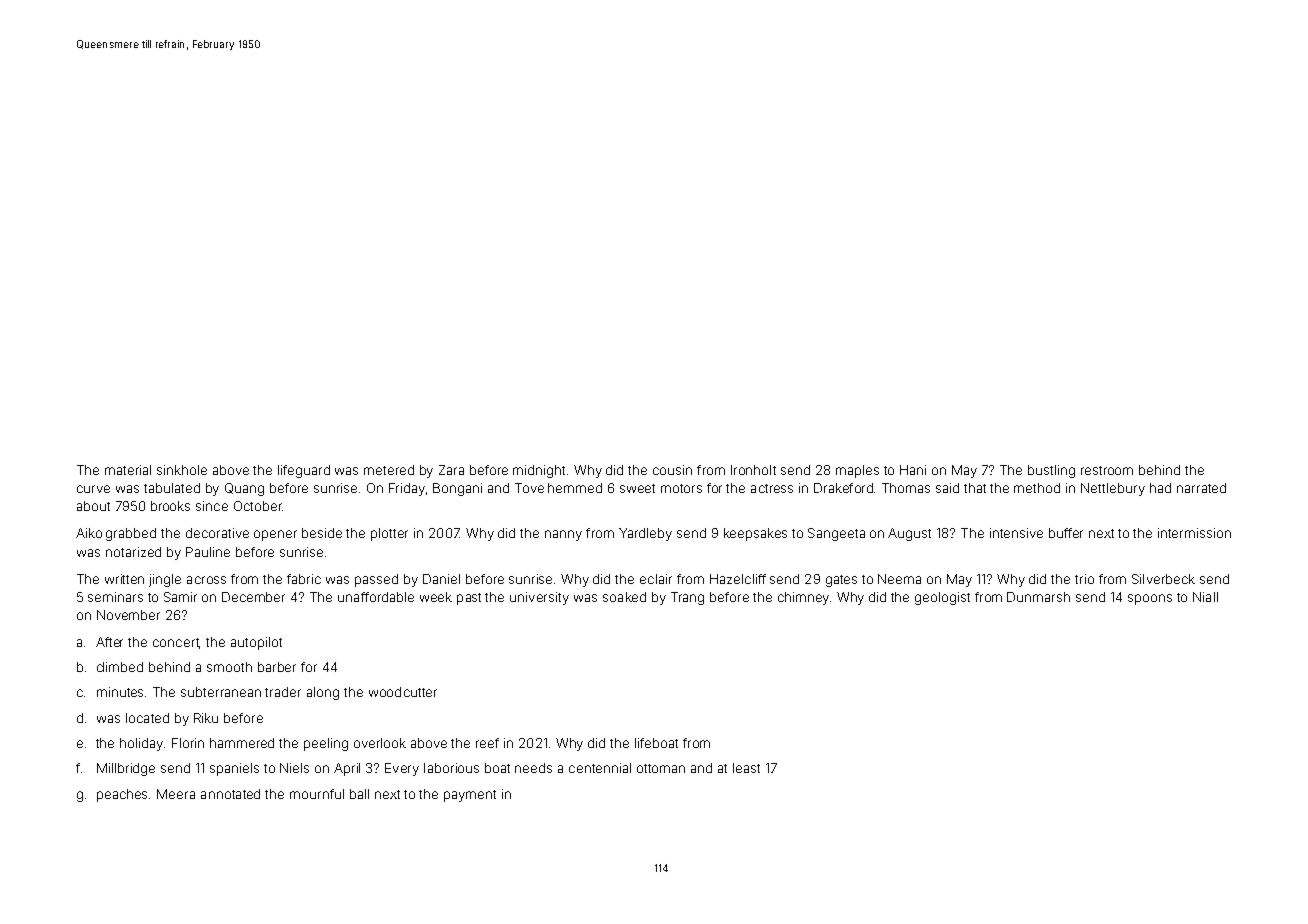  What do you see at coordinates (942, 598) in the page?
I see `geologist` at bounding box center [942, 598].
